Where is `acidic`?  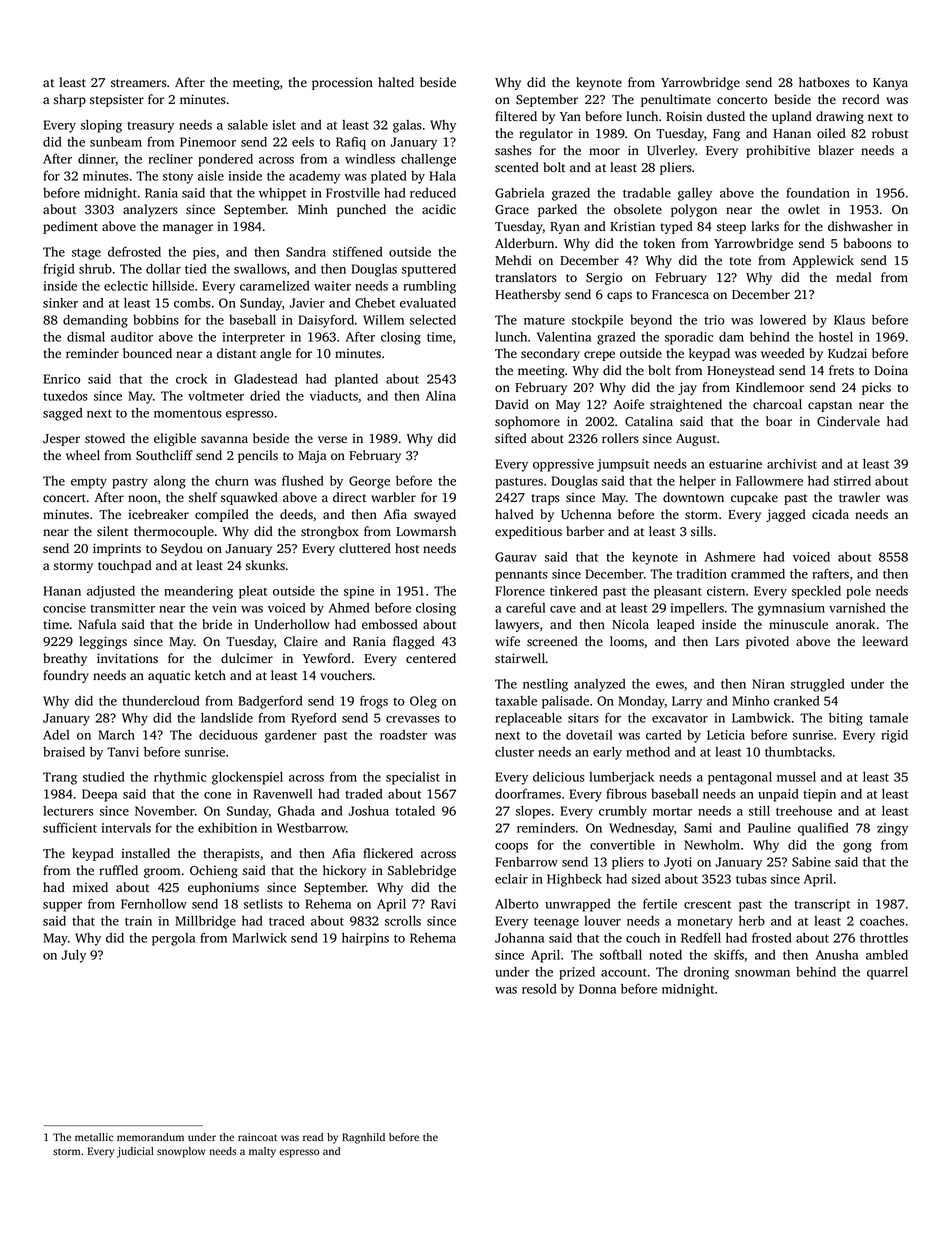 acidic is located at coordinates (439, 209).
